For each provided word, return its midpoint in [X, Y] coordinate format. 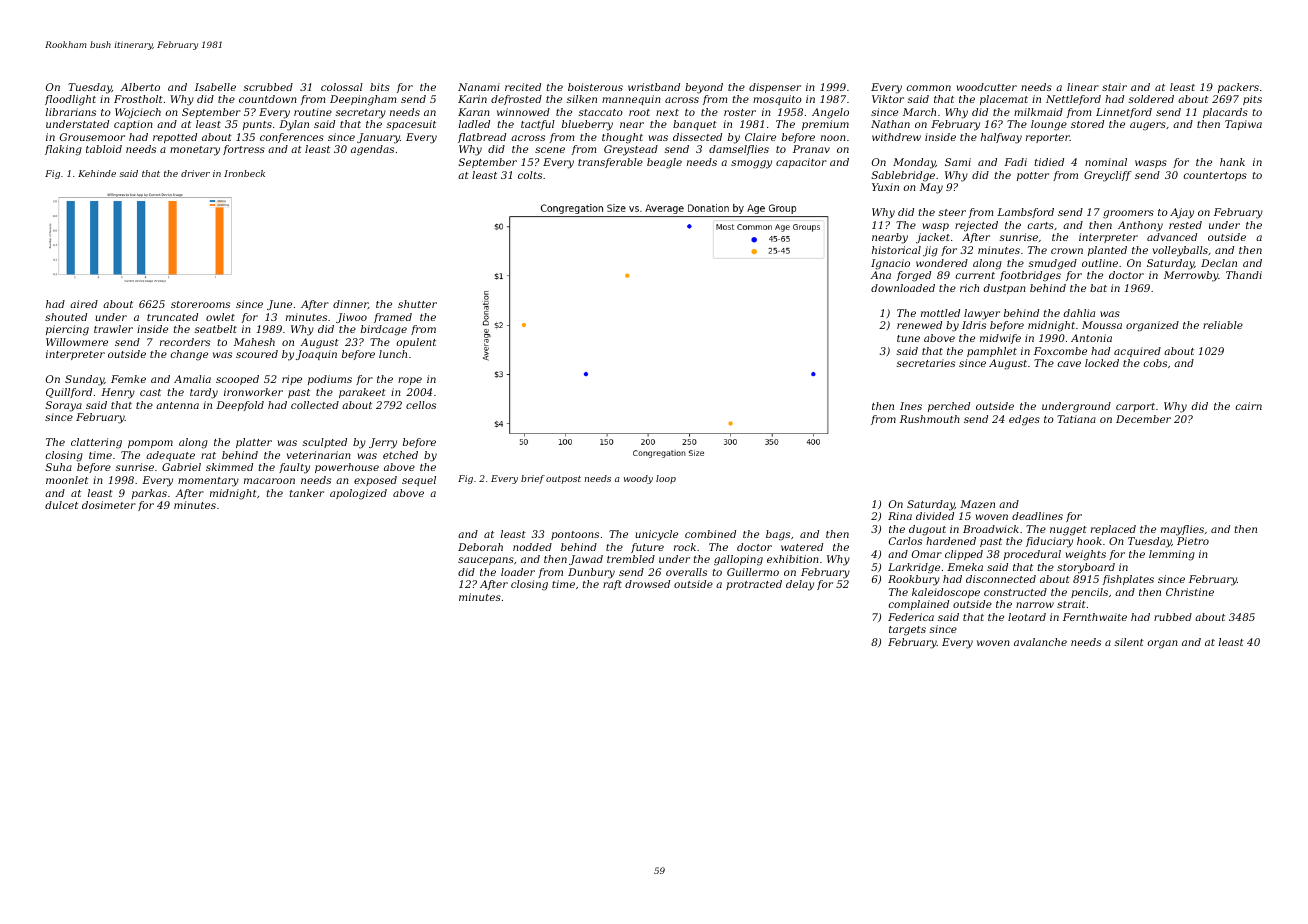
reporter [1048, 138]
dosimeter [109, 505]
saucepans [486, 561]
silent [1129, 642]
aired [84, 304]
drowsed [647, 584]
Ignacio [890, 264]
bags [778, 535]
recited [523, 87]
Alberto [140, 87]
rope [410, 381]
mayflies [1182, 530]
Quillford [69, 393]
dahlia [1079, 313]
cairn [1249, 406]
